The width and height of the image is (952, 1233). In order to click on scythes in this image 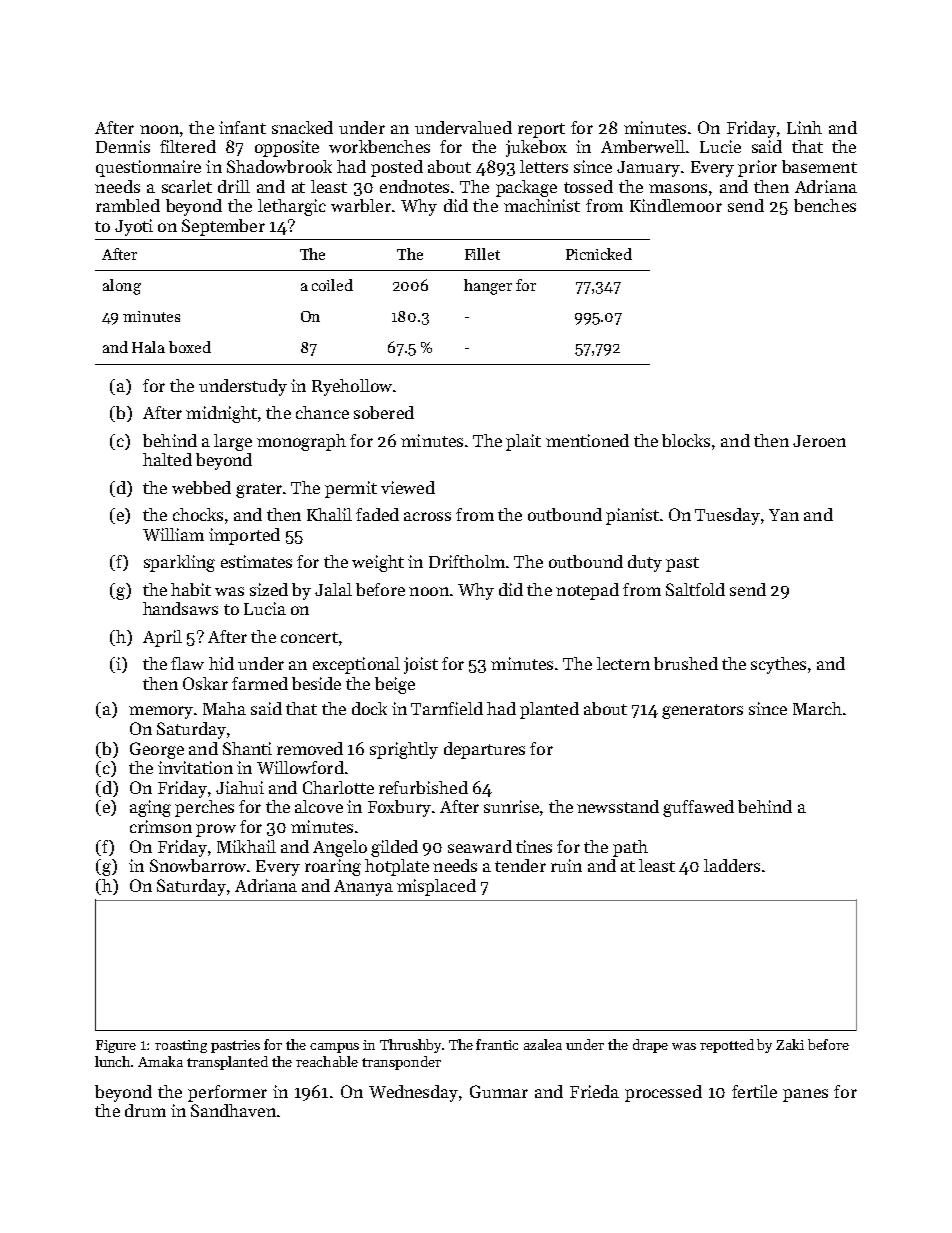, I will do `click(778, 665)`.
